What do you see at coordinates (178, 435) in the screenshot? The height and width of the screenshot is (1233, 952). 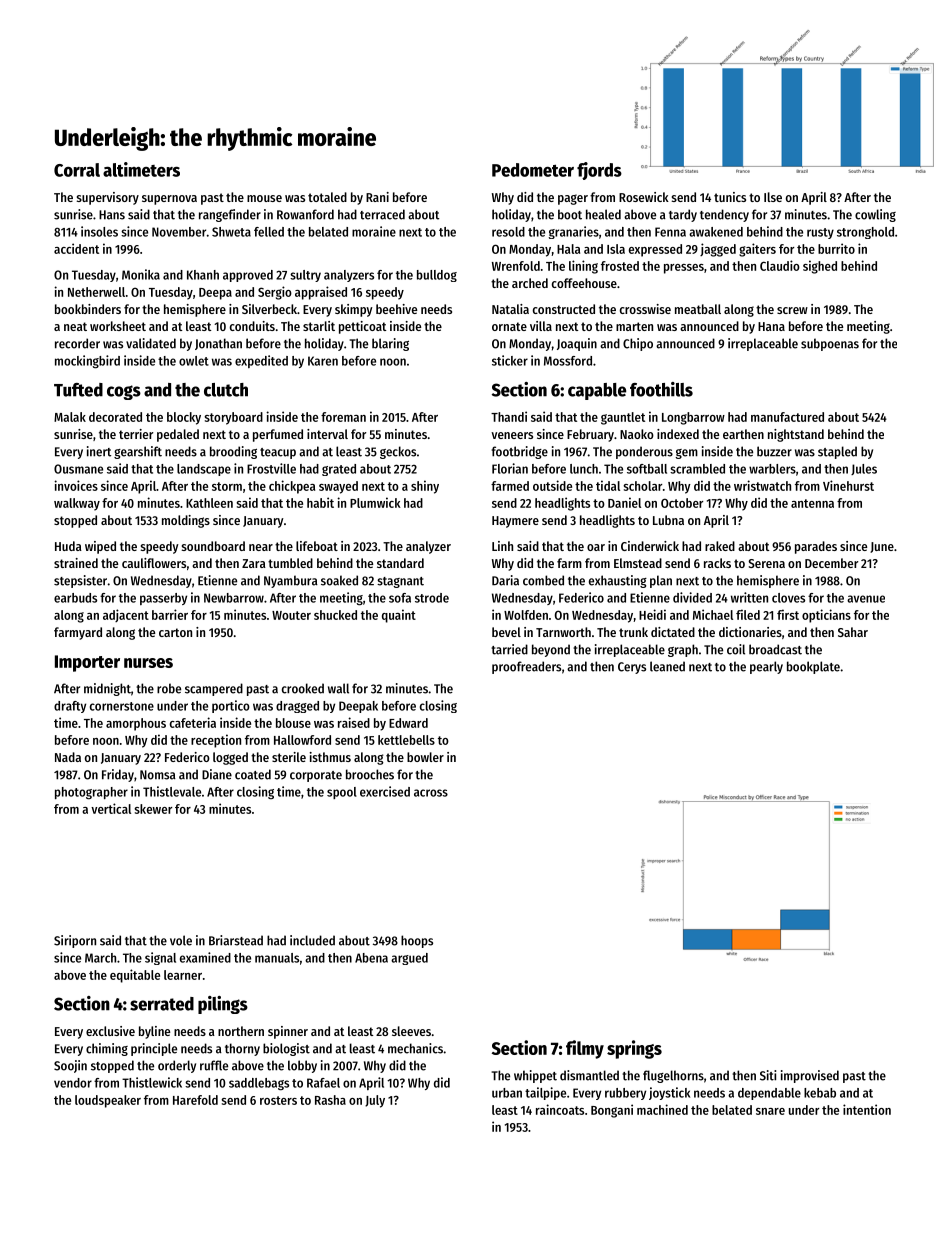 I see `pedaled` at bounding box center [178, 435].
